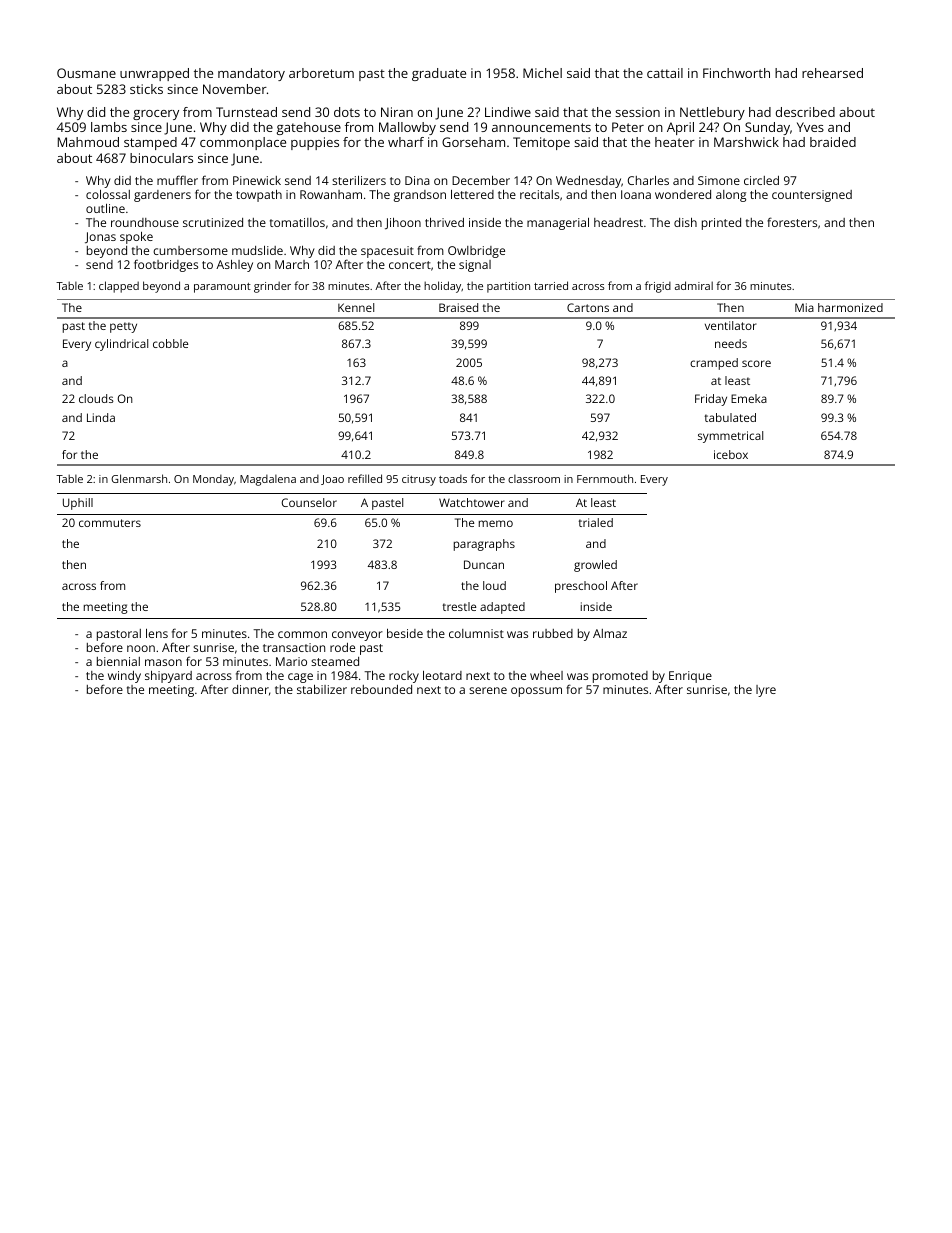  Describe the element at coordinates (605, 478) in the image. I see `Fernmouth` at that location.
